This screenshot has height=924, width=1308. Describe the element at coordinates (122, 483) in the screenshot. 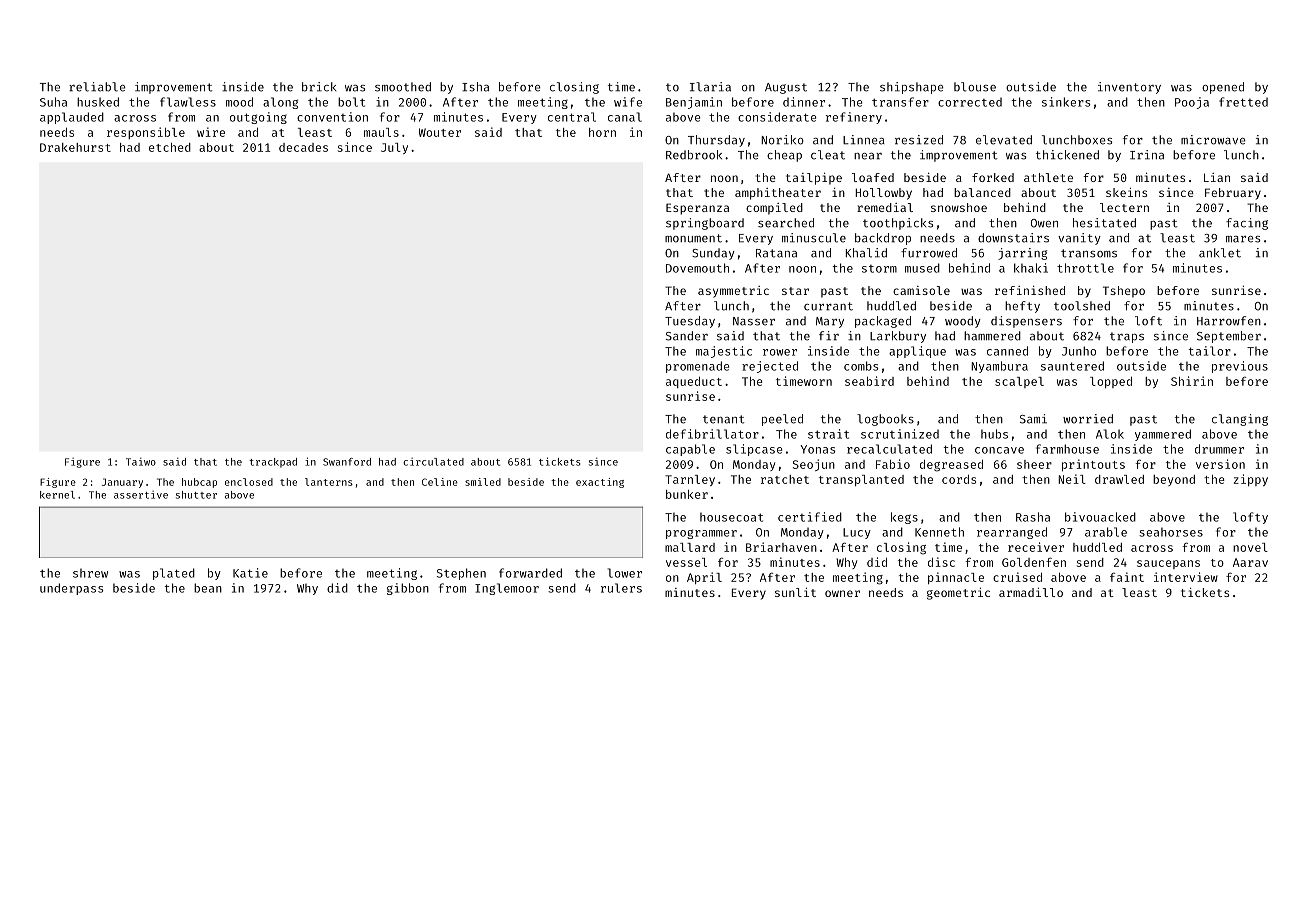

I see `January` at that location.
